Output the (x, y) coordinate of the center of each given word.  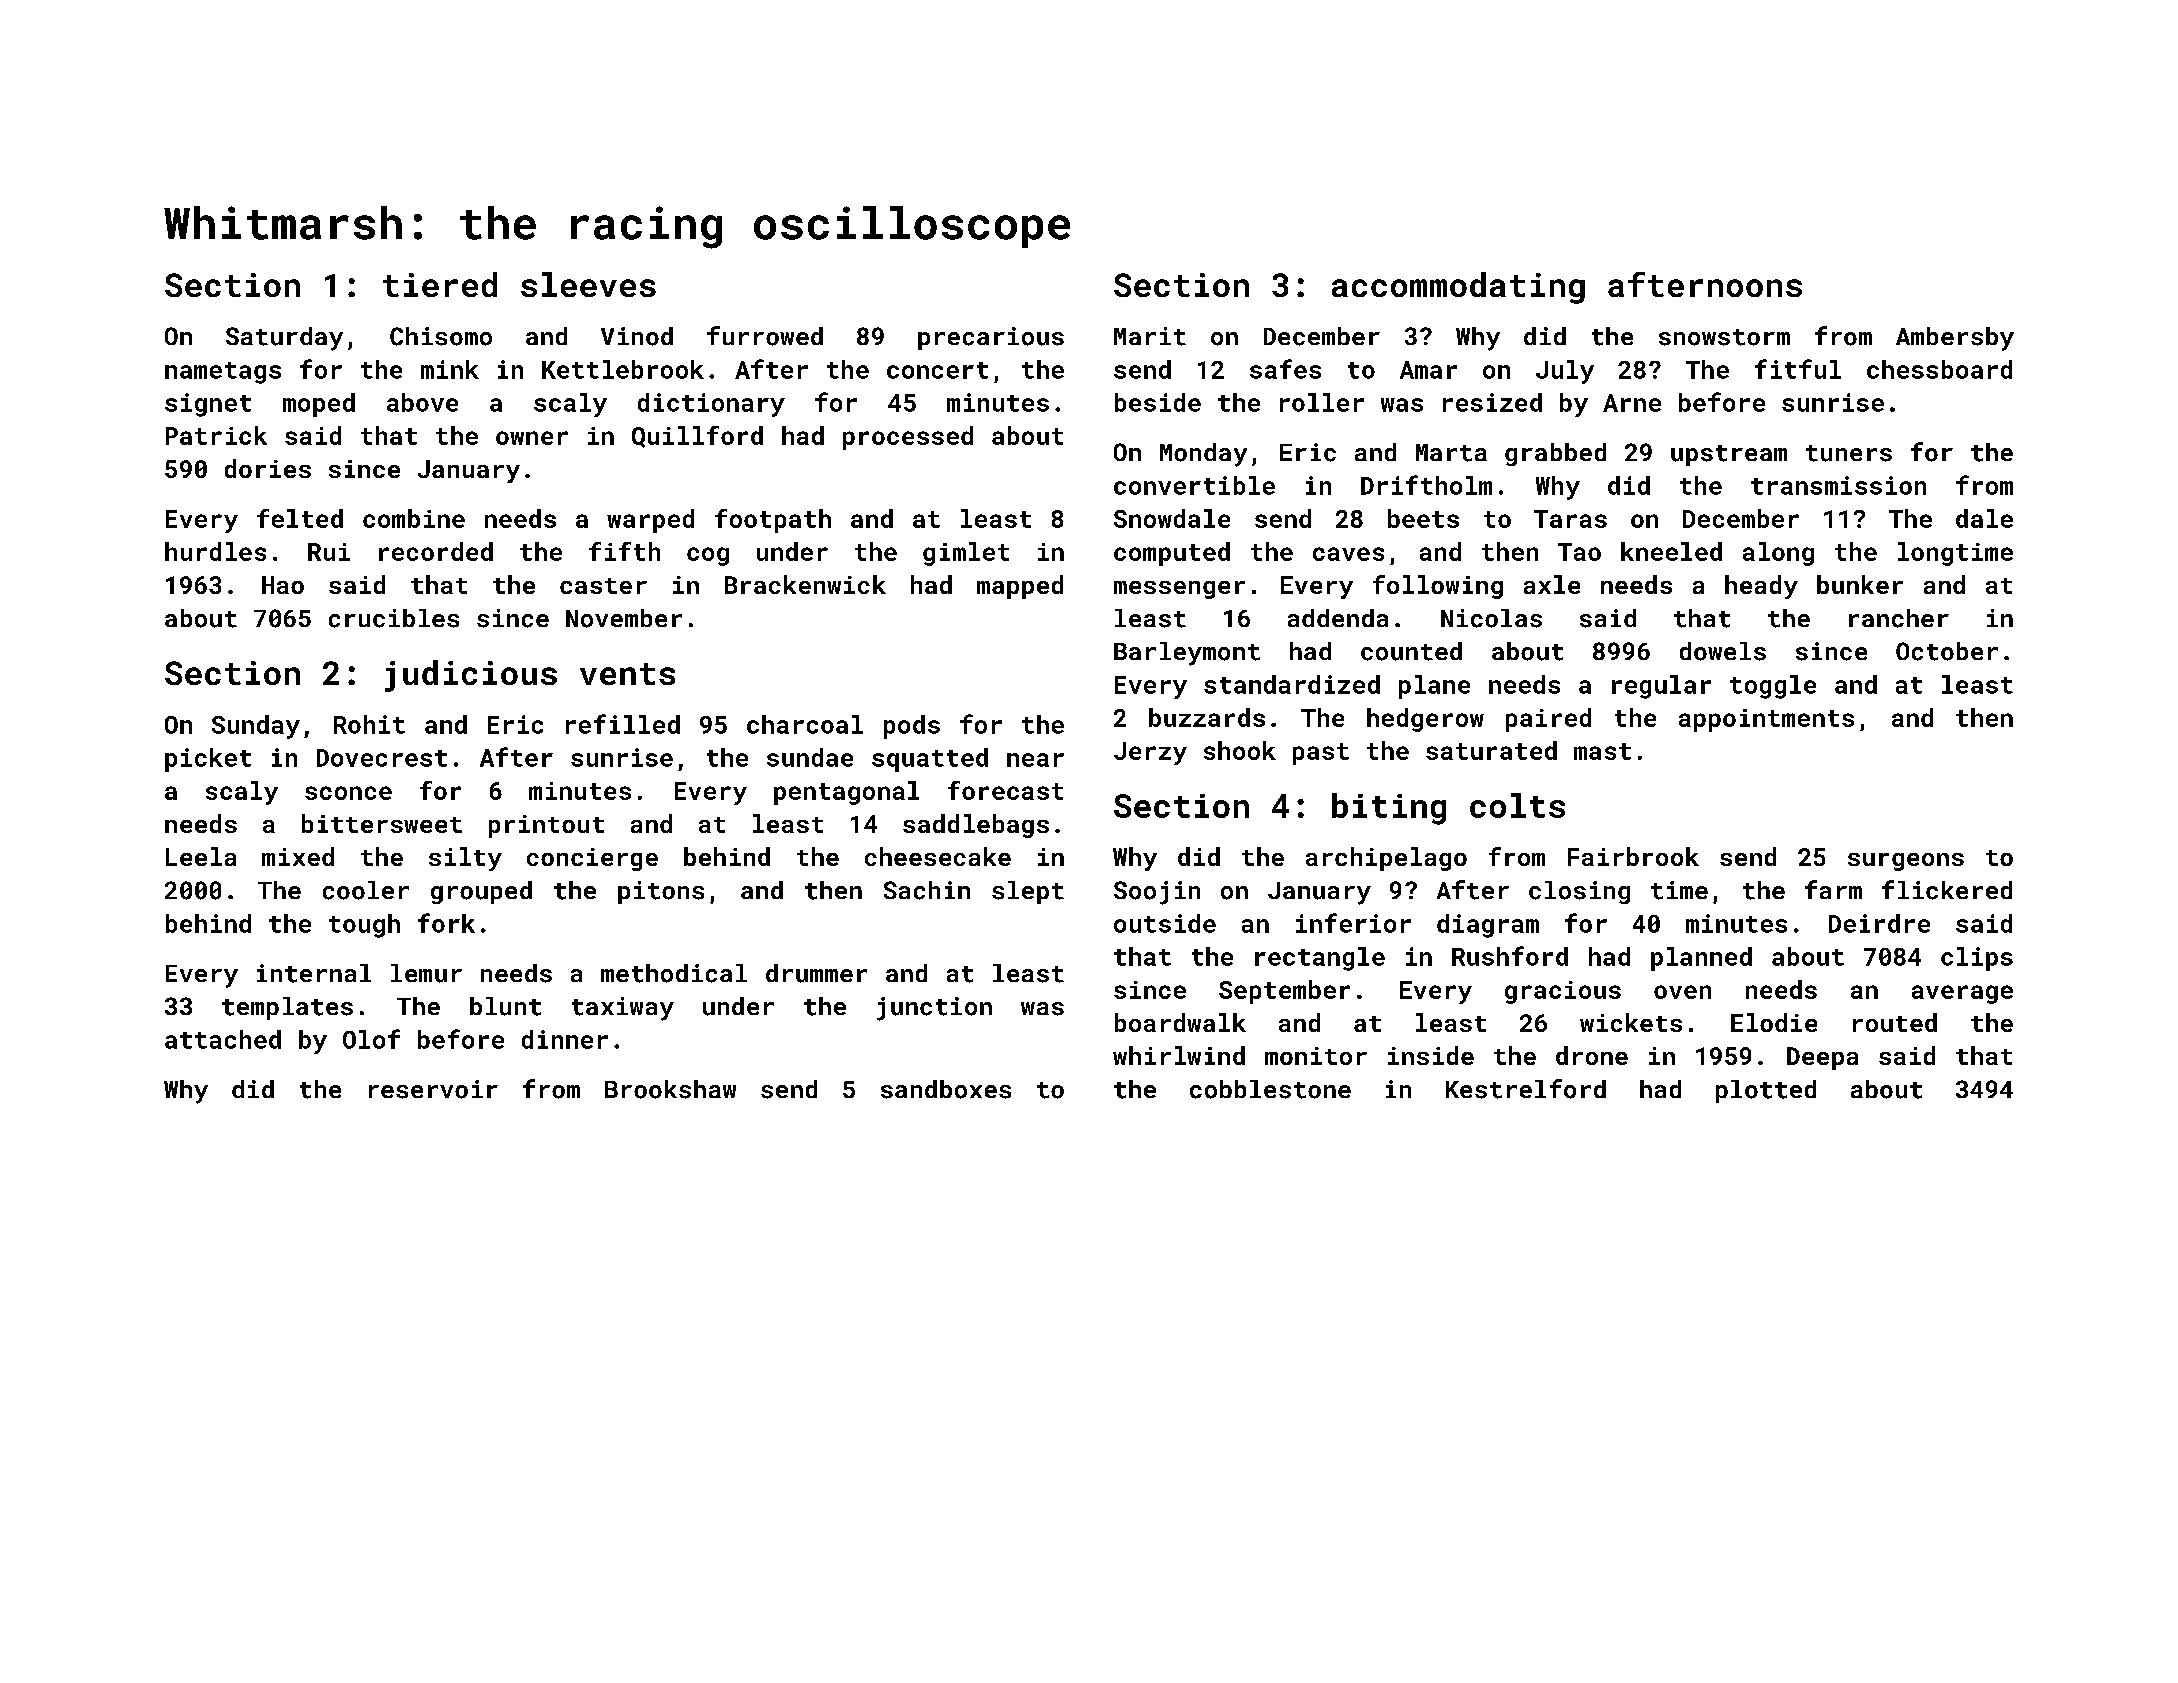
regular (1661, 687)
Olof (371, 1039)
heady (1761, 587)
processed (908, 438)
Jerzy (1150, 753)
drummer (816, 973)
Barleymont (1187, 654)
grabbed (1555, 454)
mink (450, 369)
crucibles (394, 618)
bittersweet (382, 823)
